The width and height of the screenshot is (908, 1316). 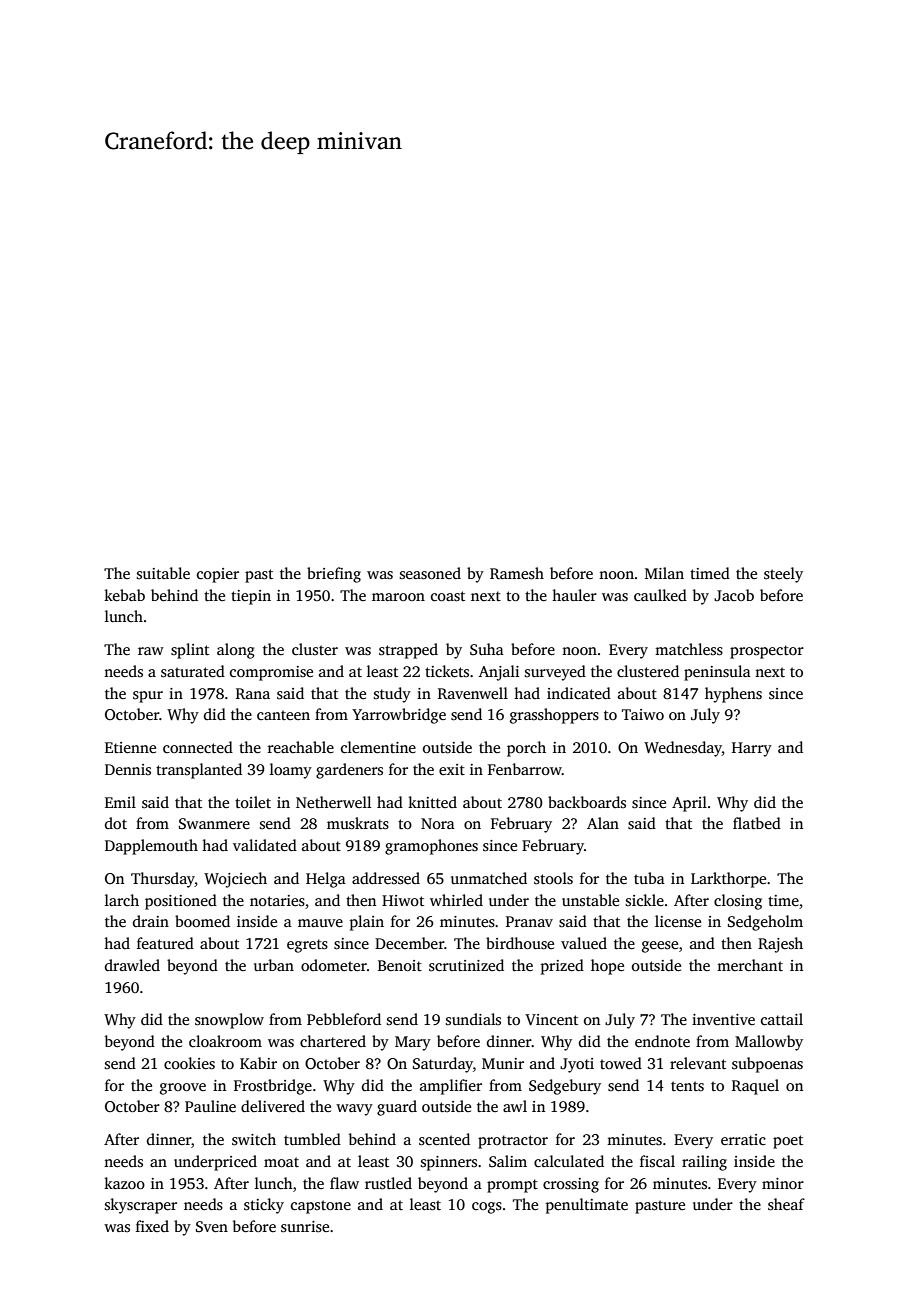 I want to click on backboards, so click(x=587, y=802).
